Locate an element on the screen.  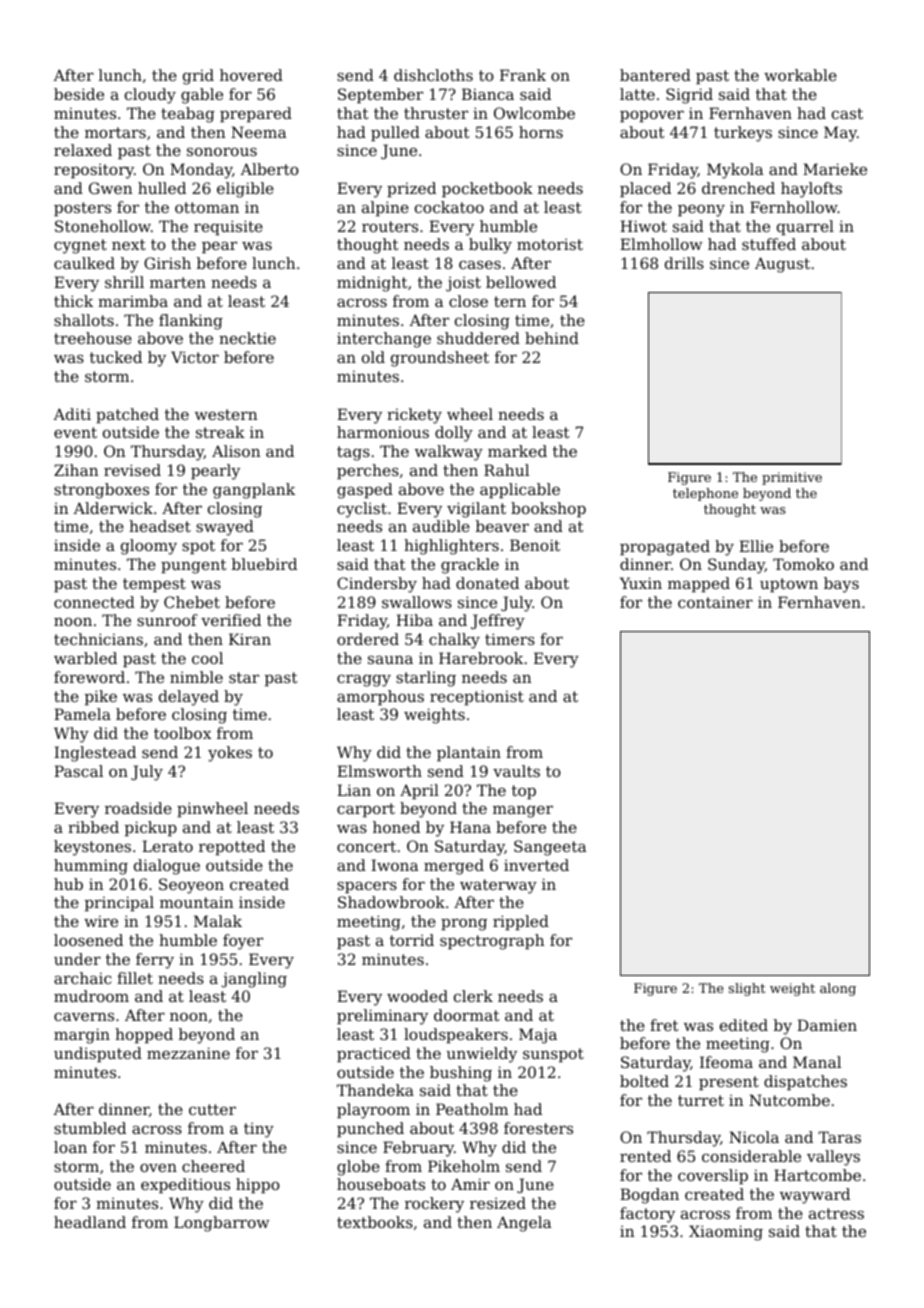
tempest is located at coordinates (154, 585).
